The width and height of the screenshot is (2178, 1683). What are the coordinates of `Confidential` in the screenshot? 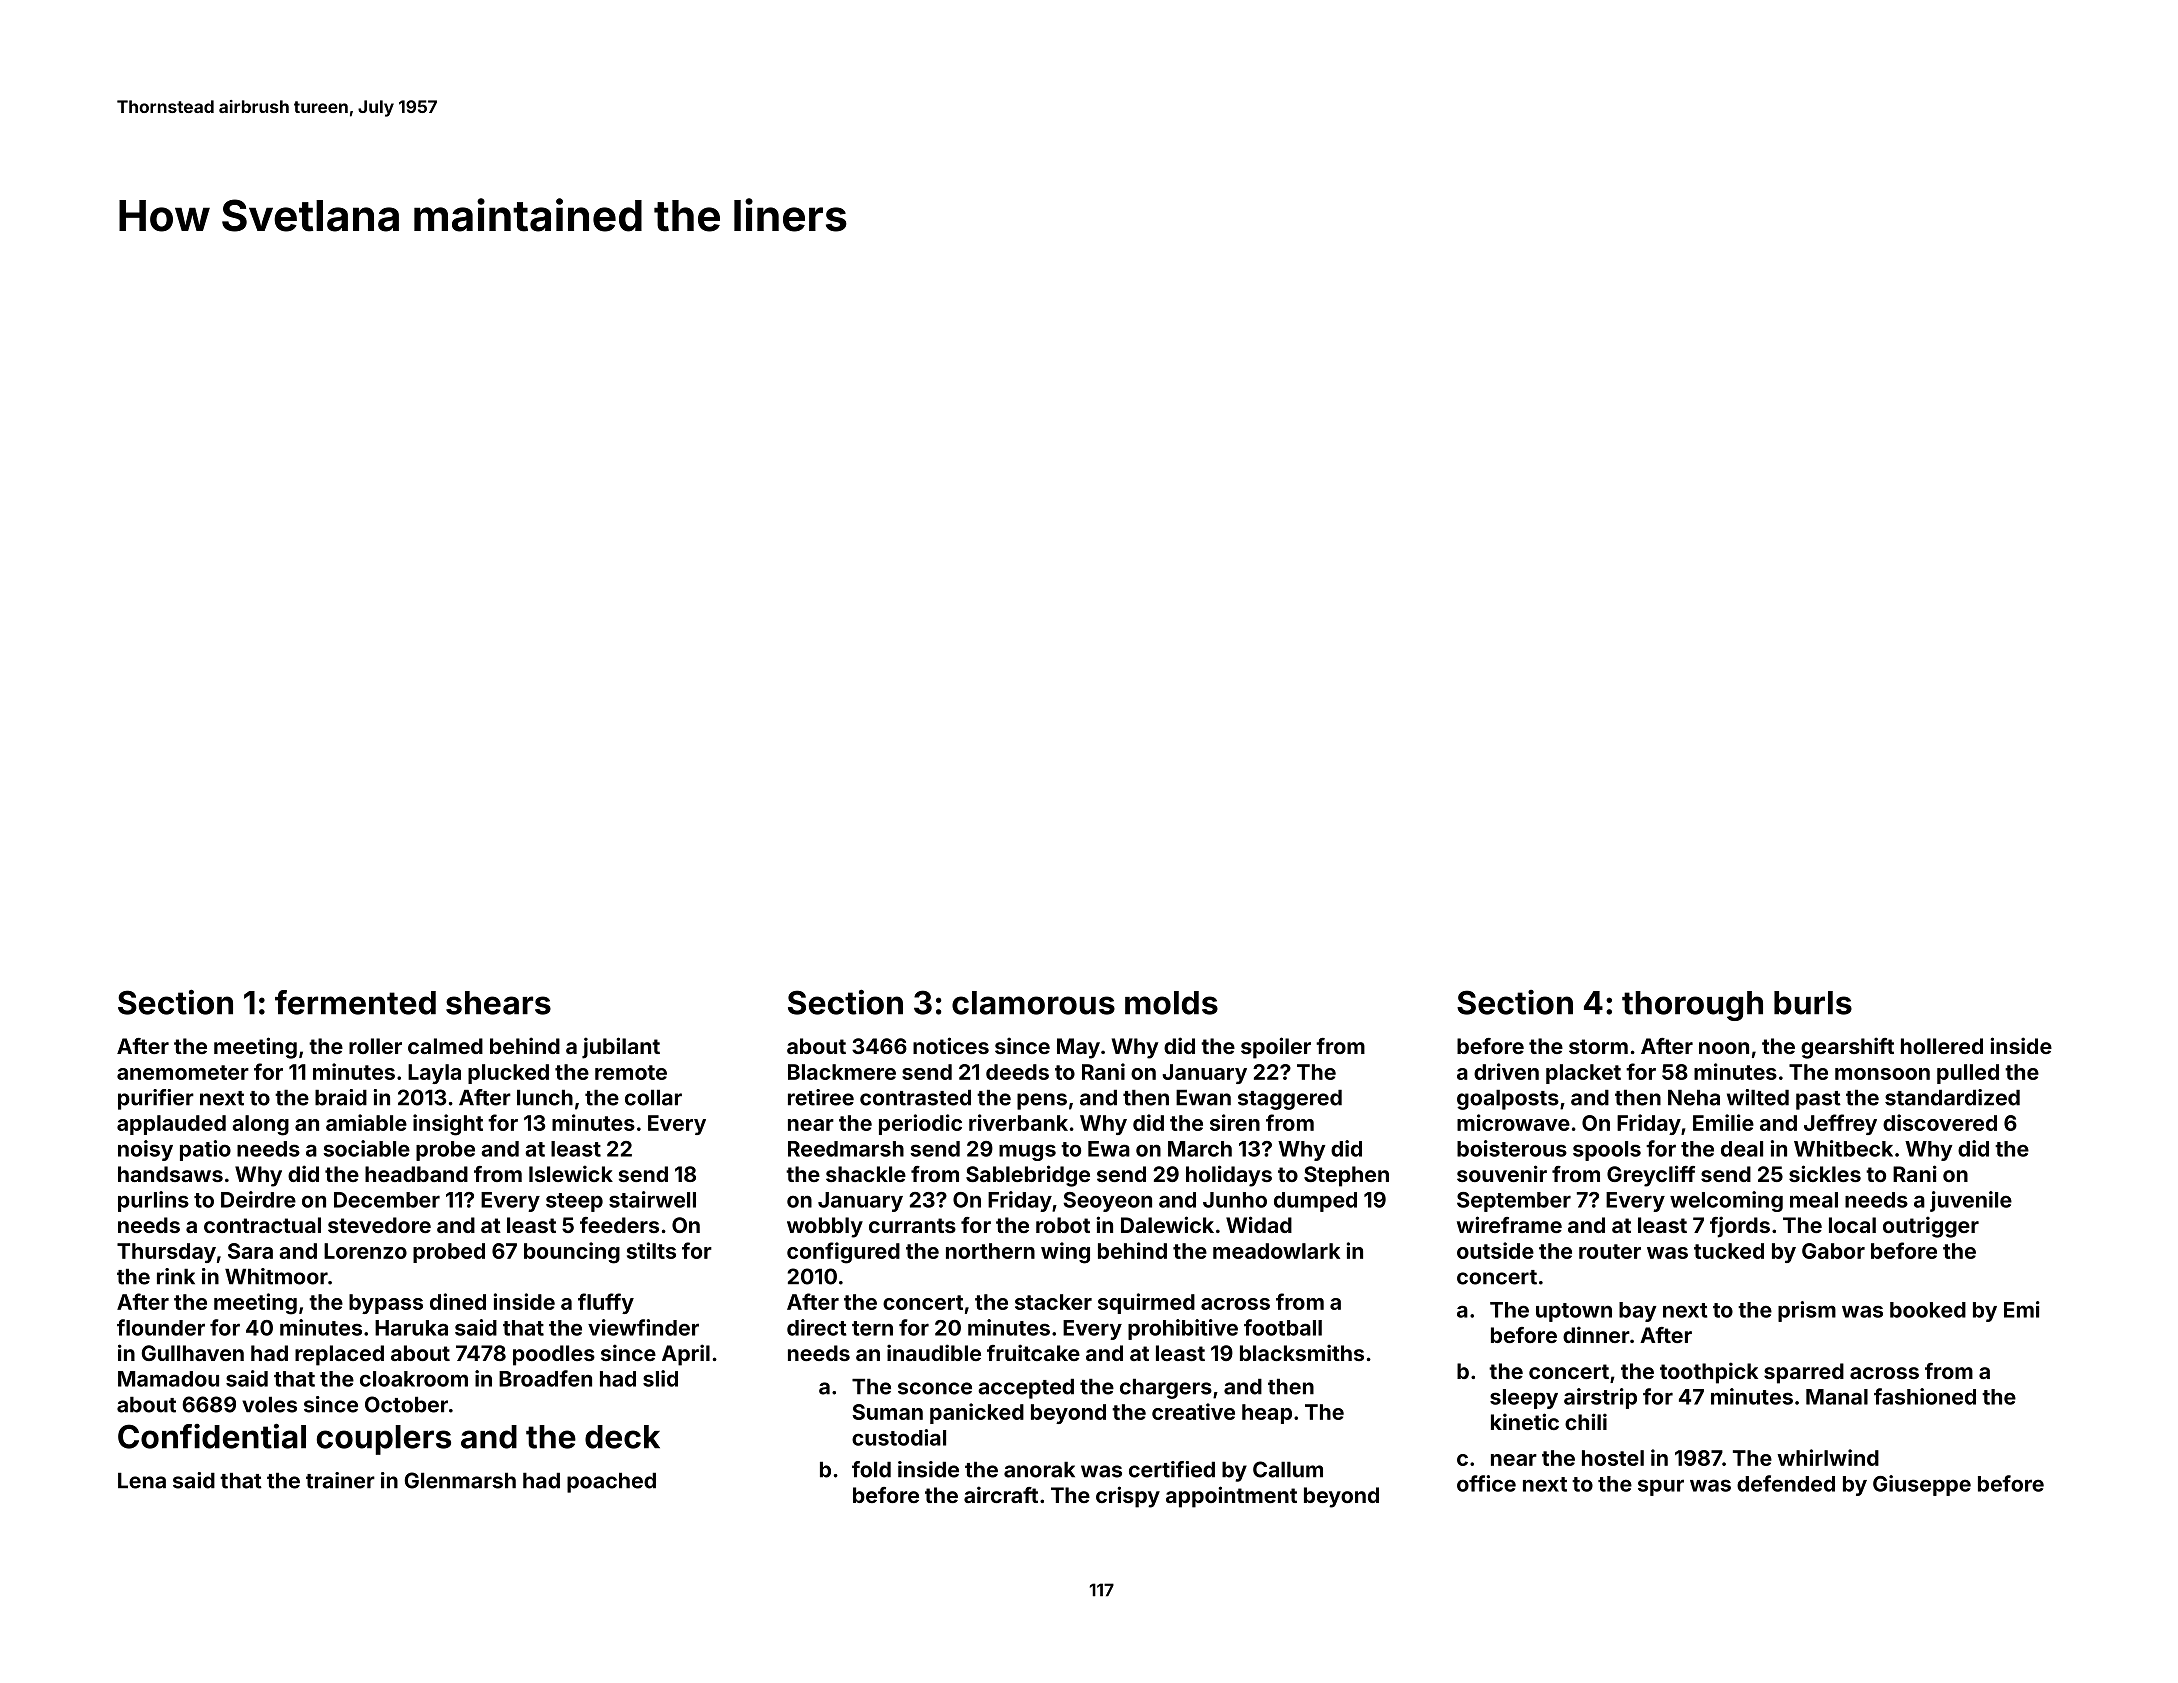 It's located at (212, 1436).
